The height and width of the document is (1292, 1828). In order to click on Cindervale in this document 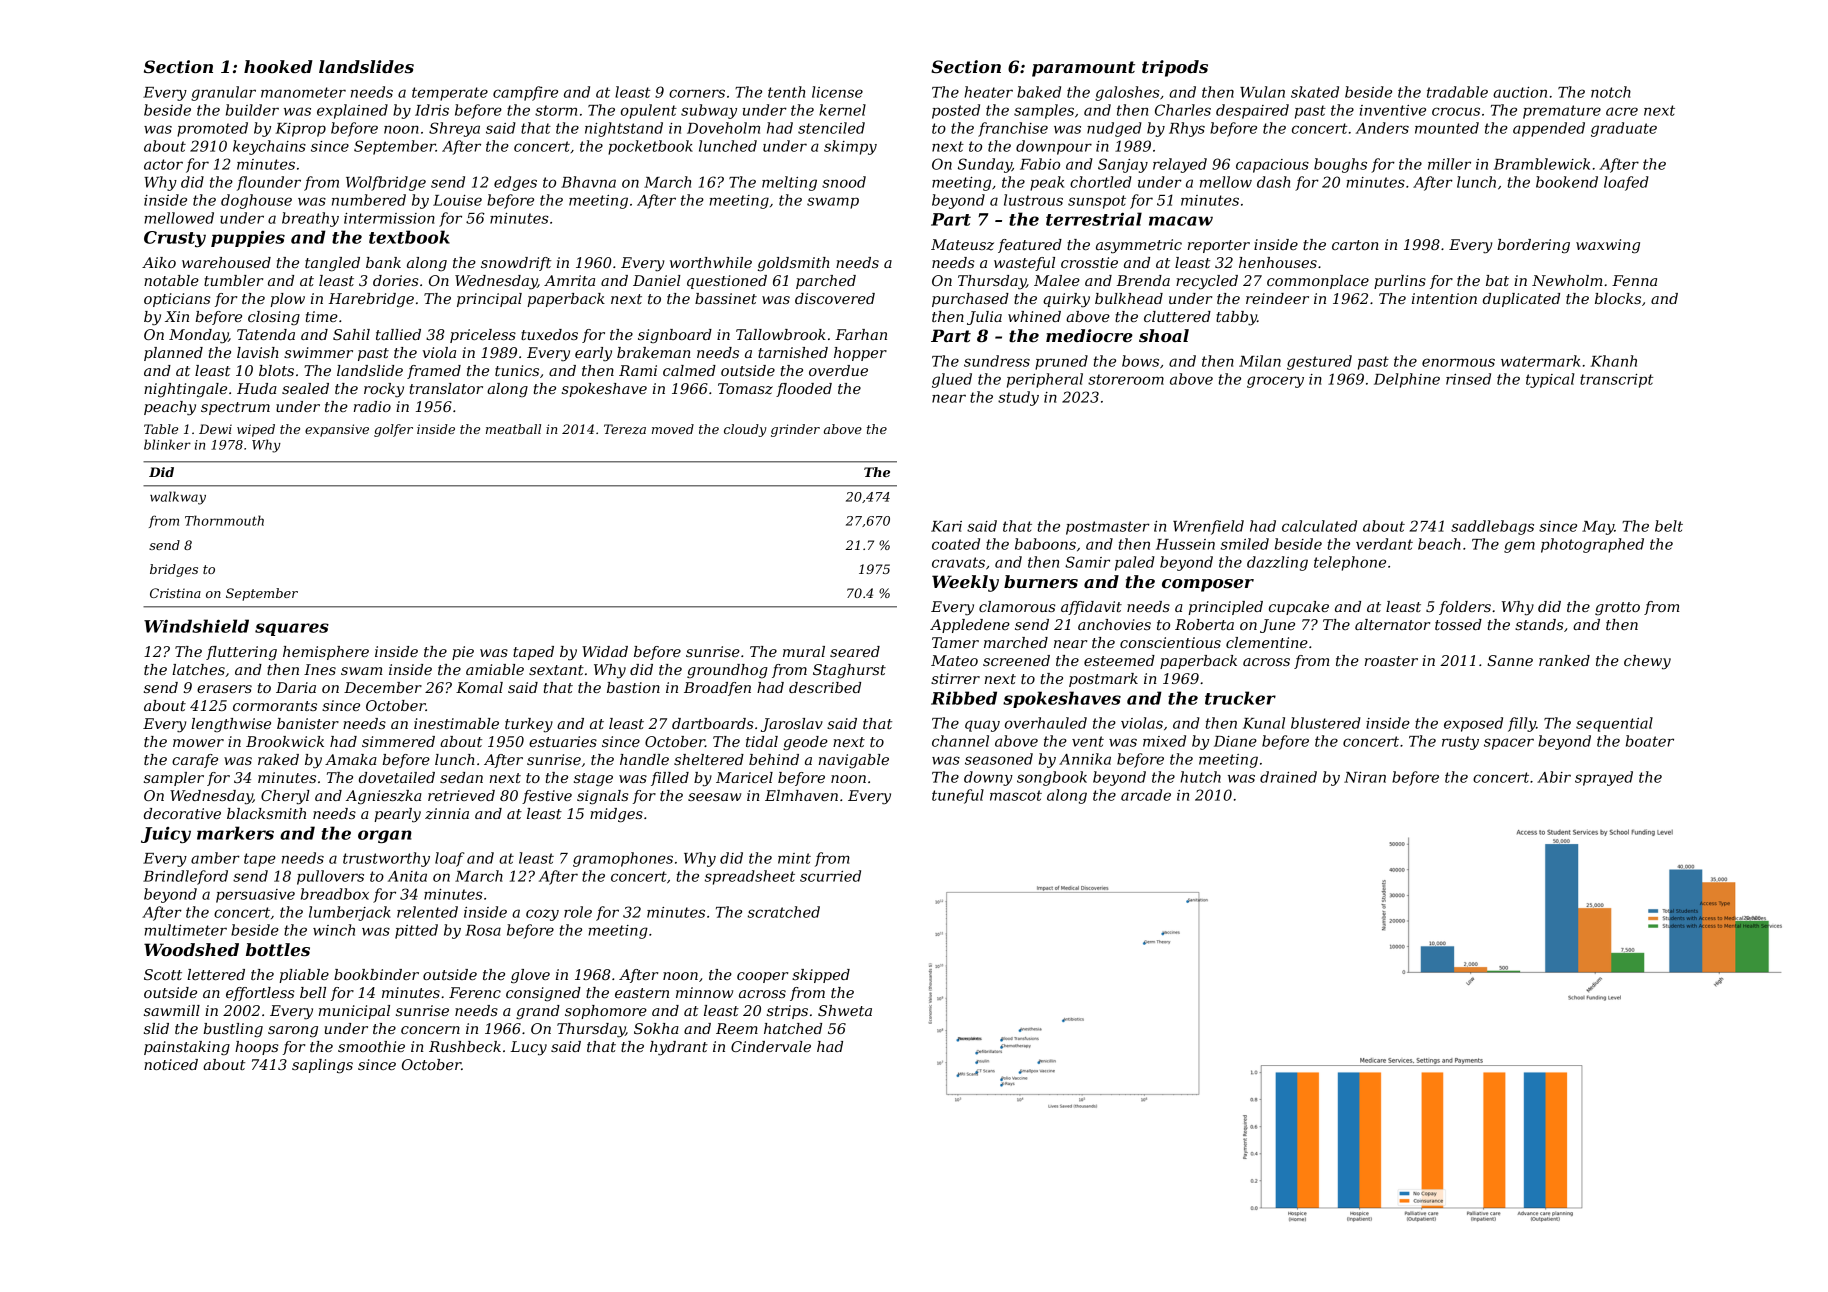, I will do `click(771, 1046)`.
